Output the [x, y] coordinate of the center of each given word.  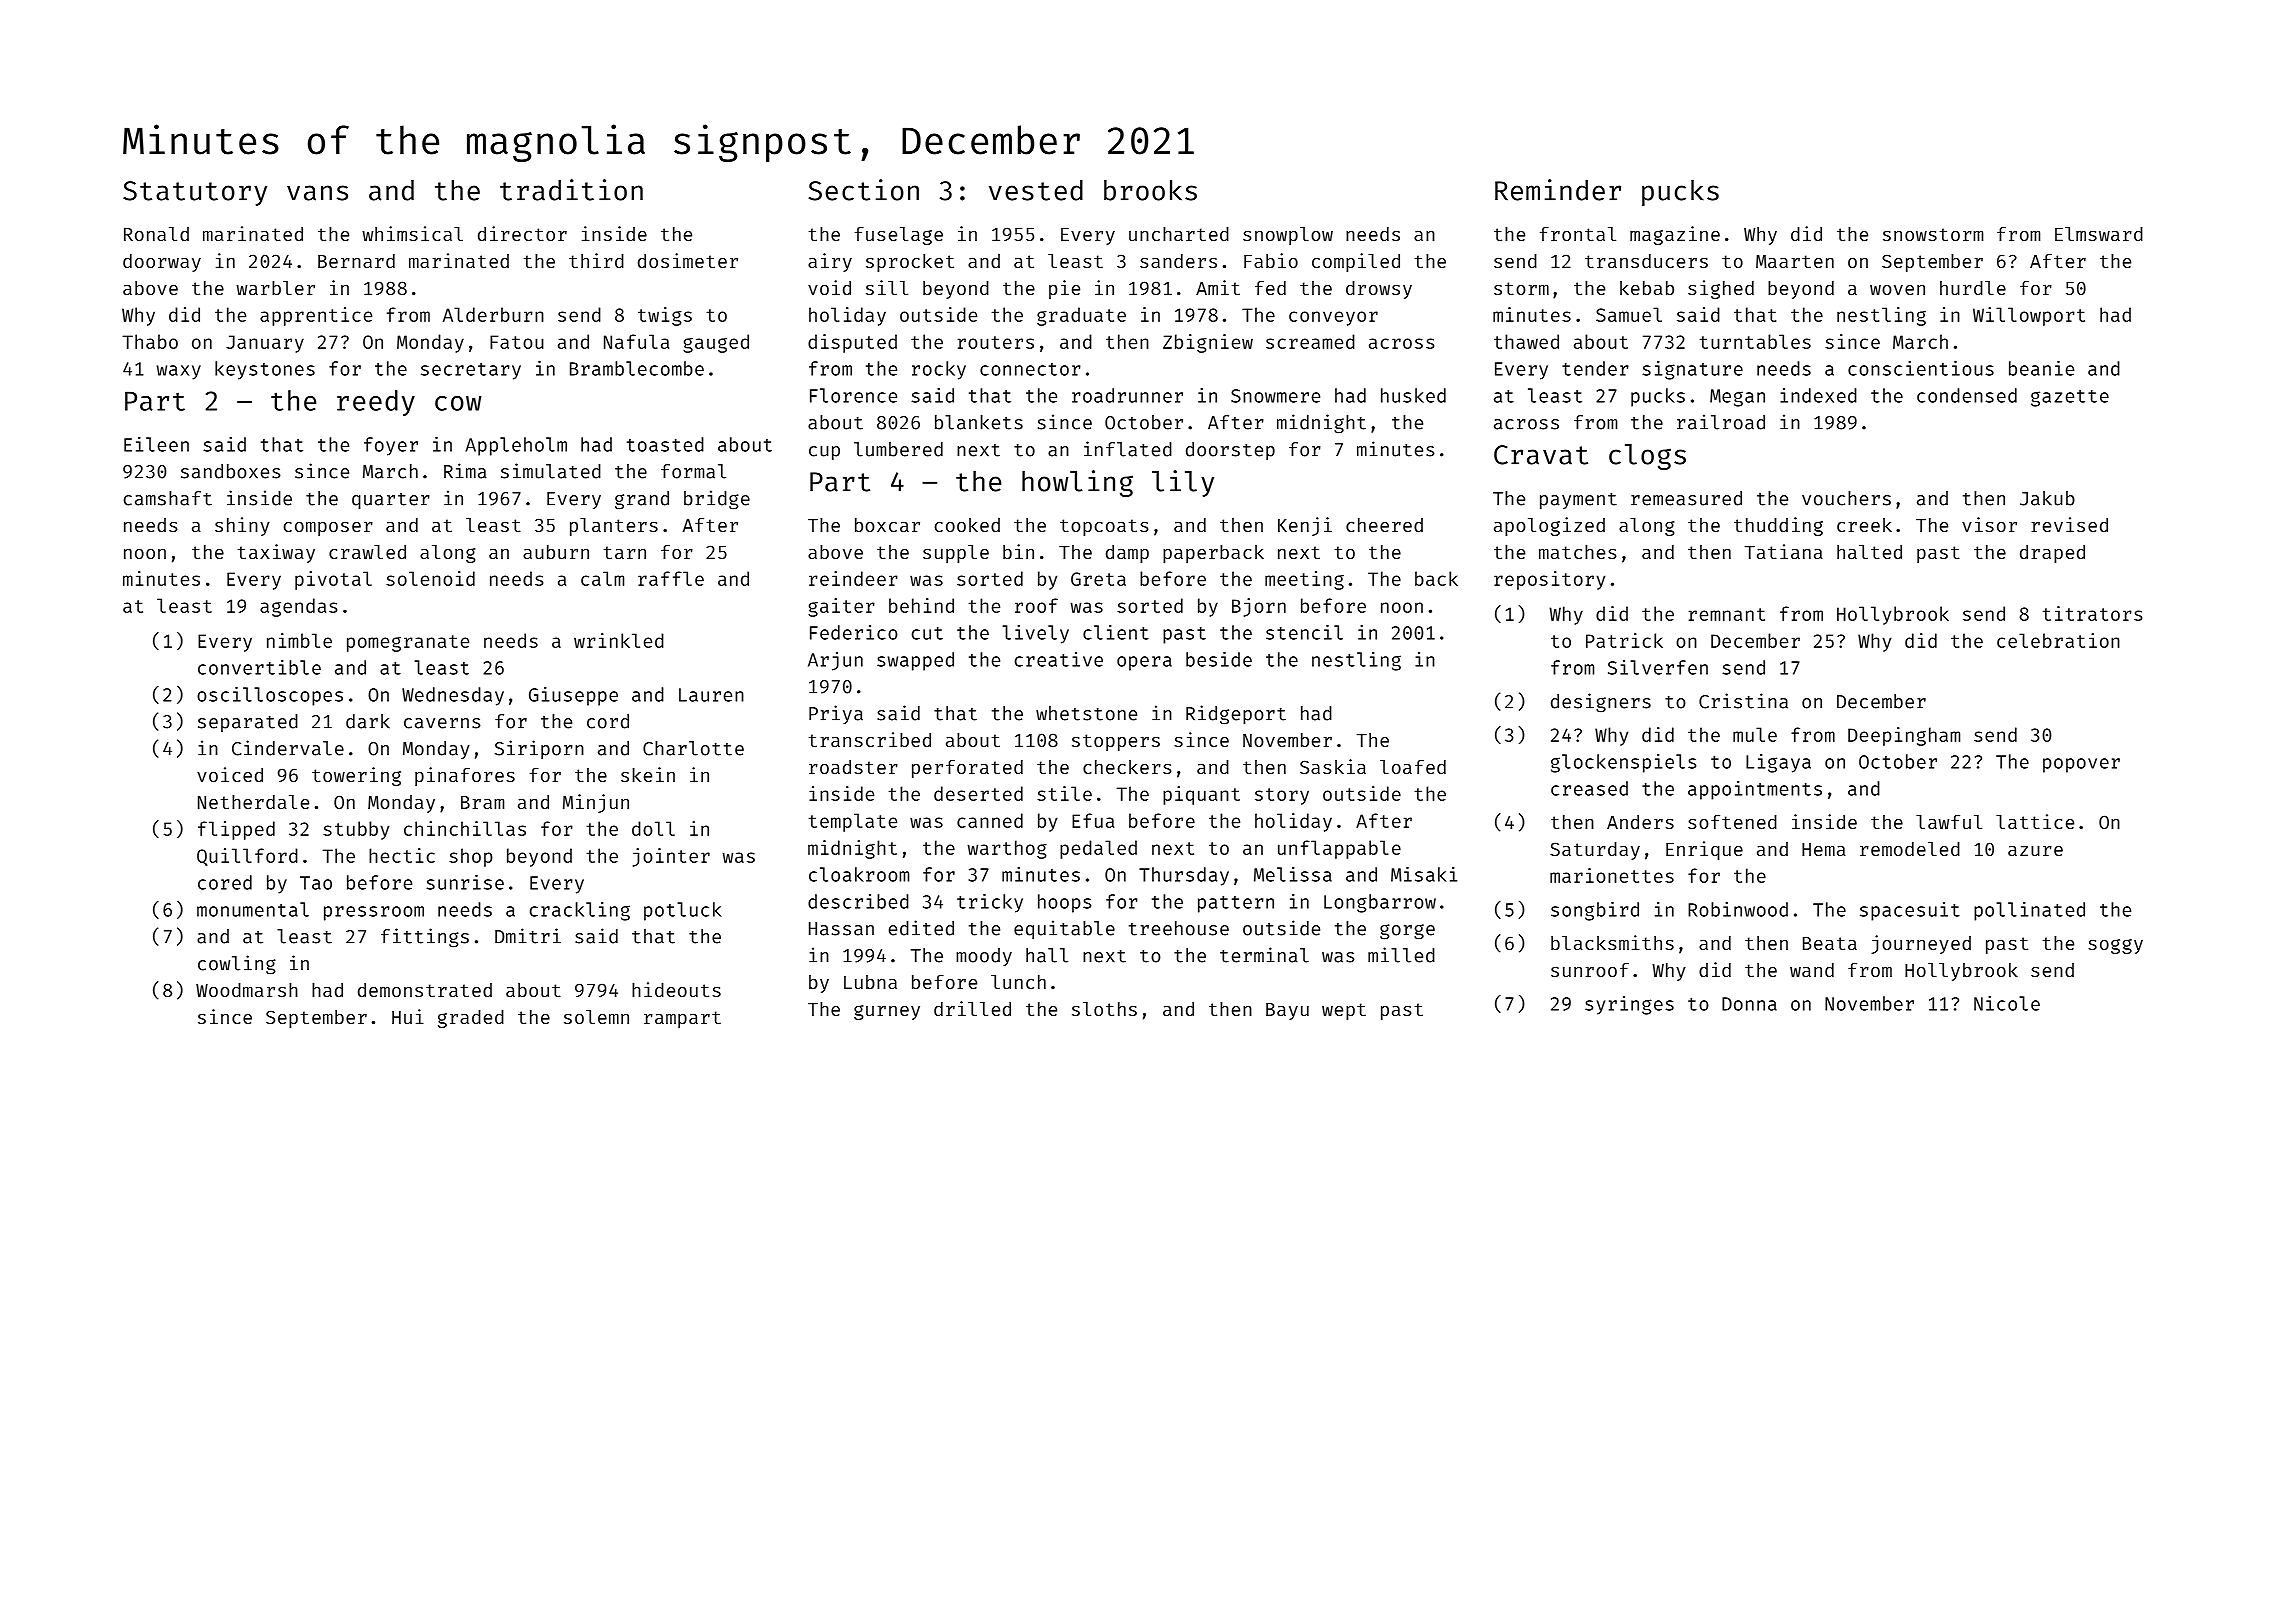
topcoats [1104, 527]
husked [1413, 395]
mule [1755, 734]
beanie [2041, 368]
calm [602, 578]
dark [368, 721]
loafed [1413, 767]
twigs [665, 316]
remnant [1727, 614]
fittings [425, 938]
